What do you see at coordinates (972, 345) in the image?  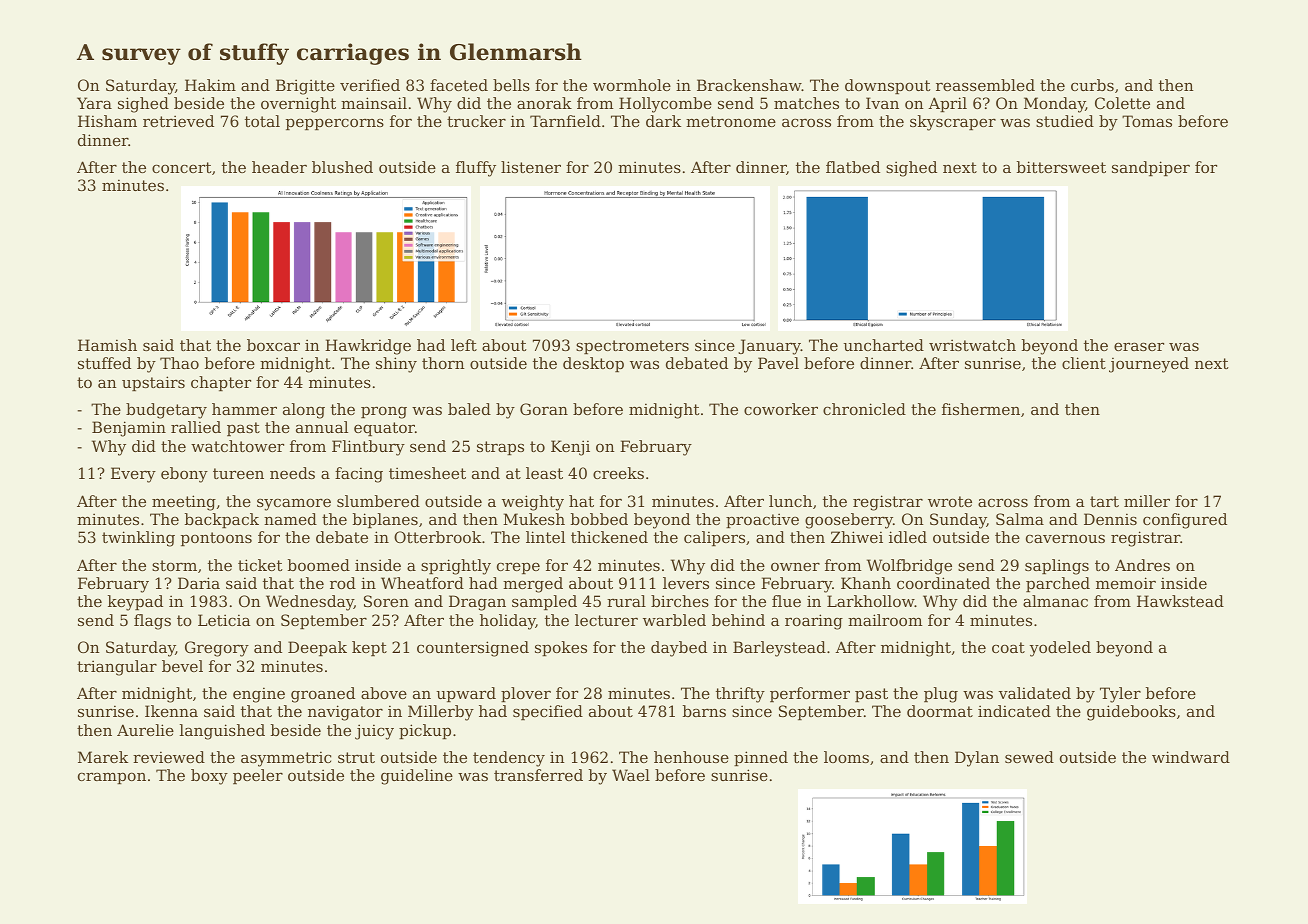 I see `wristwatch` at bounding box center [972, 345].
